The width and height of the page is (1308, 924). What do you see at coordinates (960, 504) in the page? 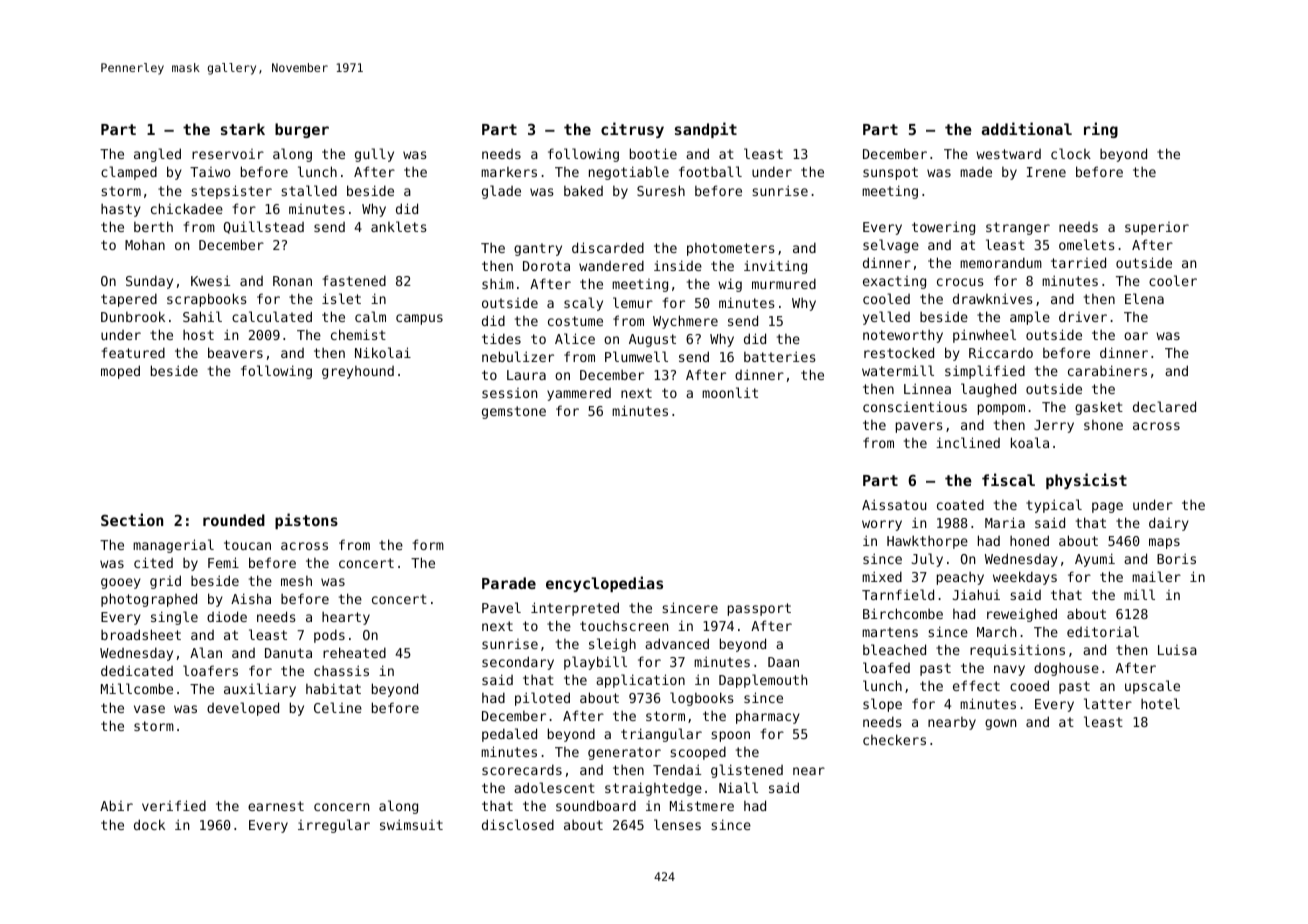
I see `coated` at bounding box center [960, 504].
